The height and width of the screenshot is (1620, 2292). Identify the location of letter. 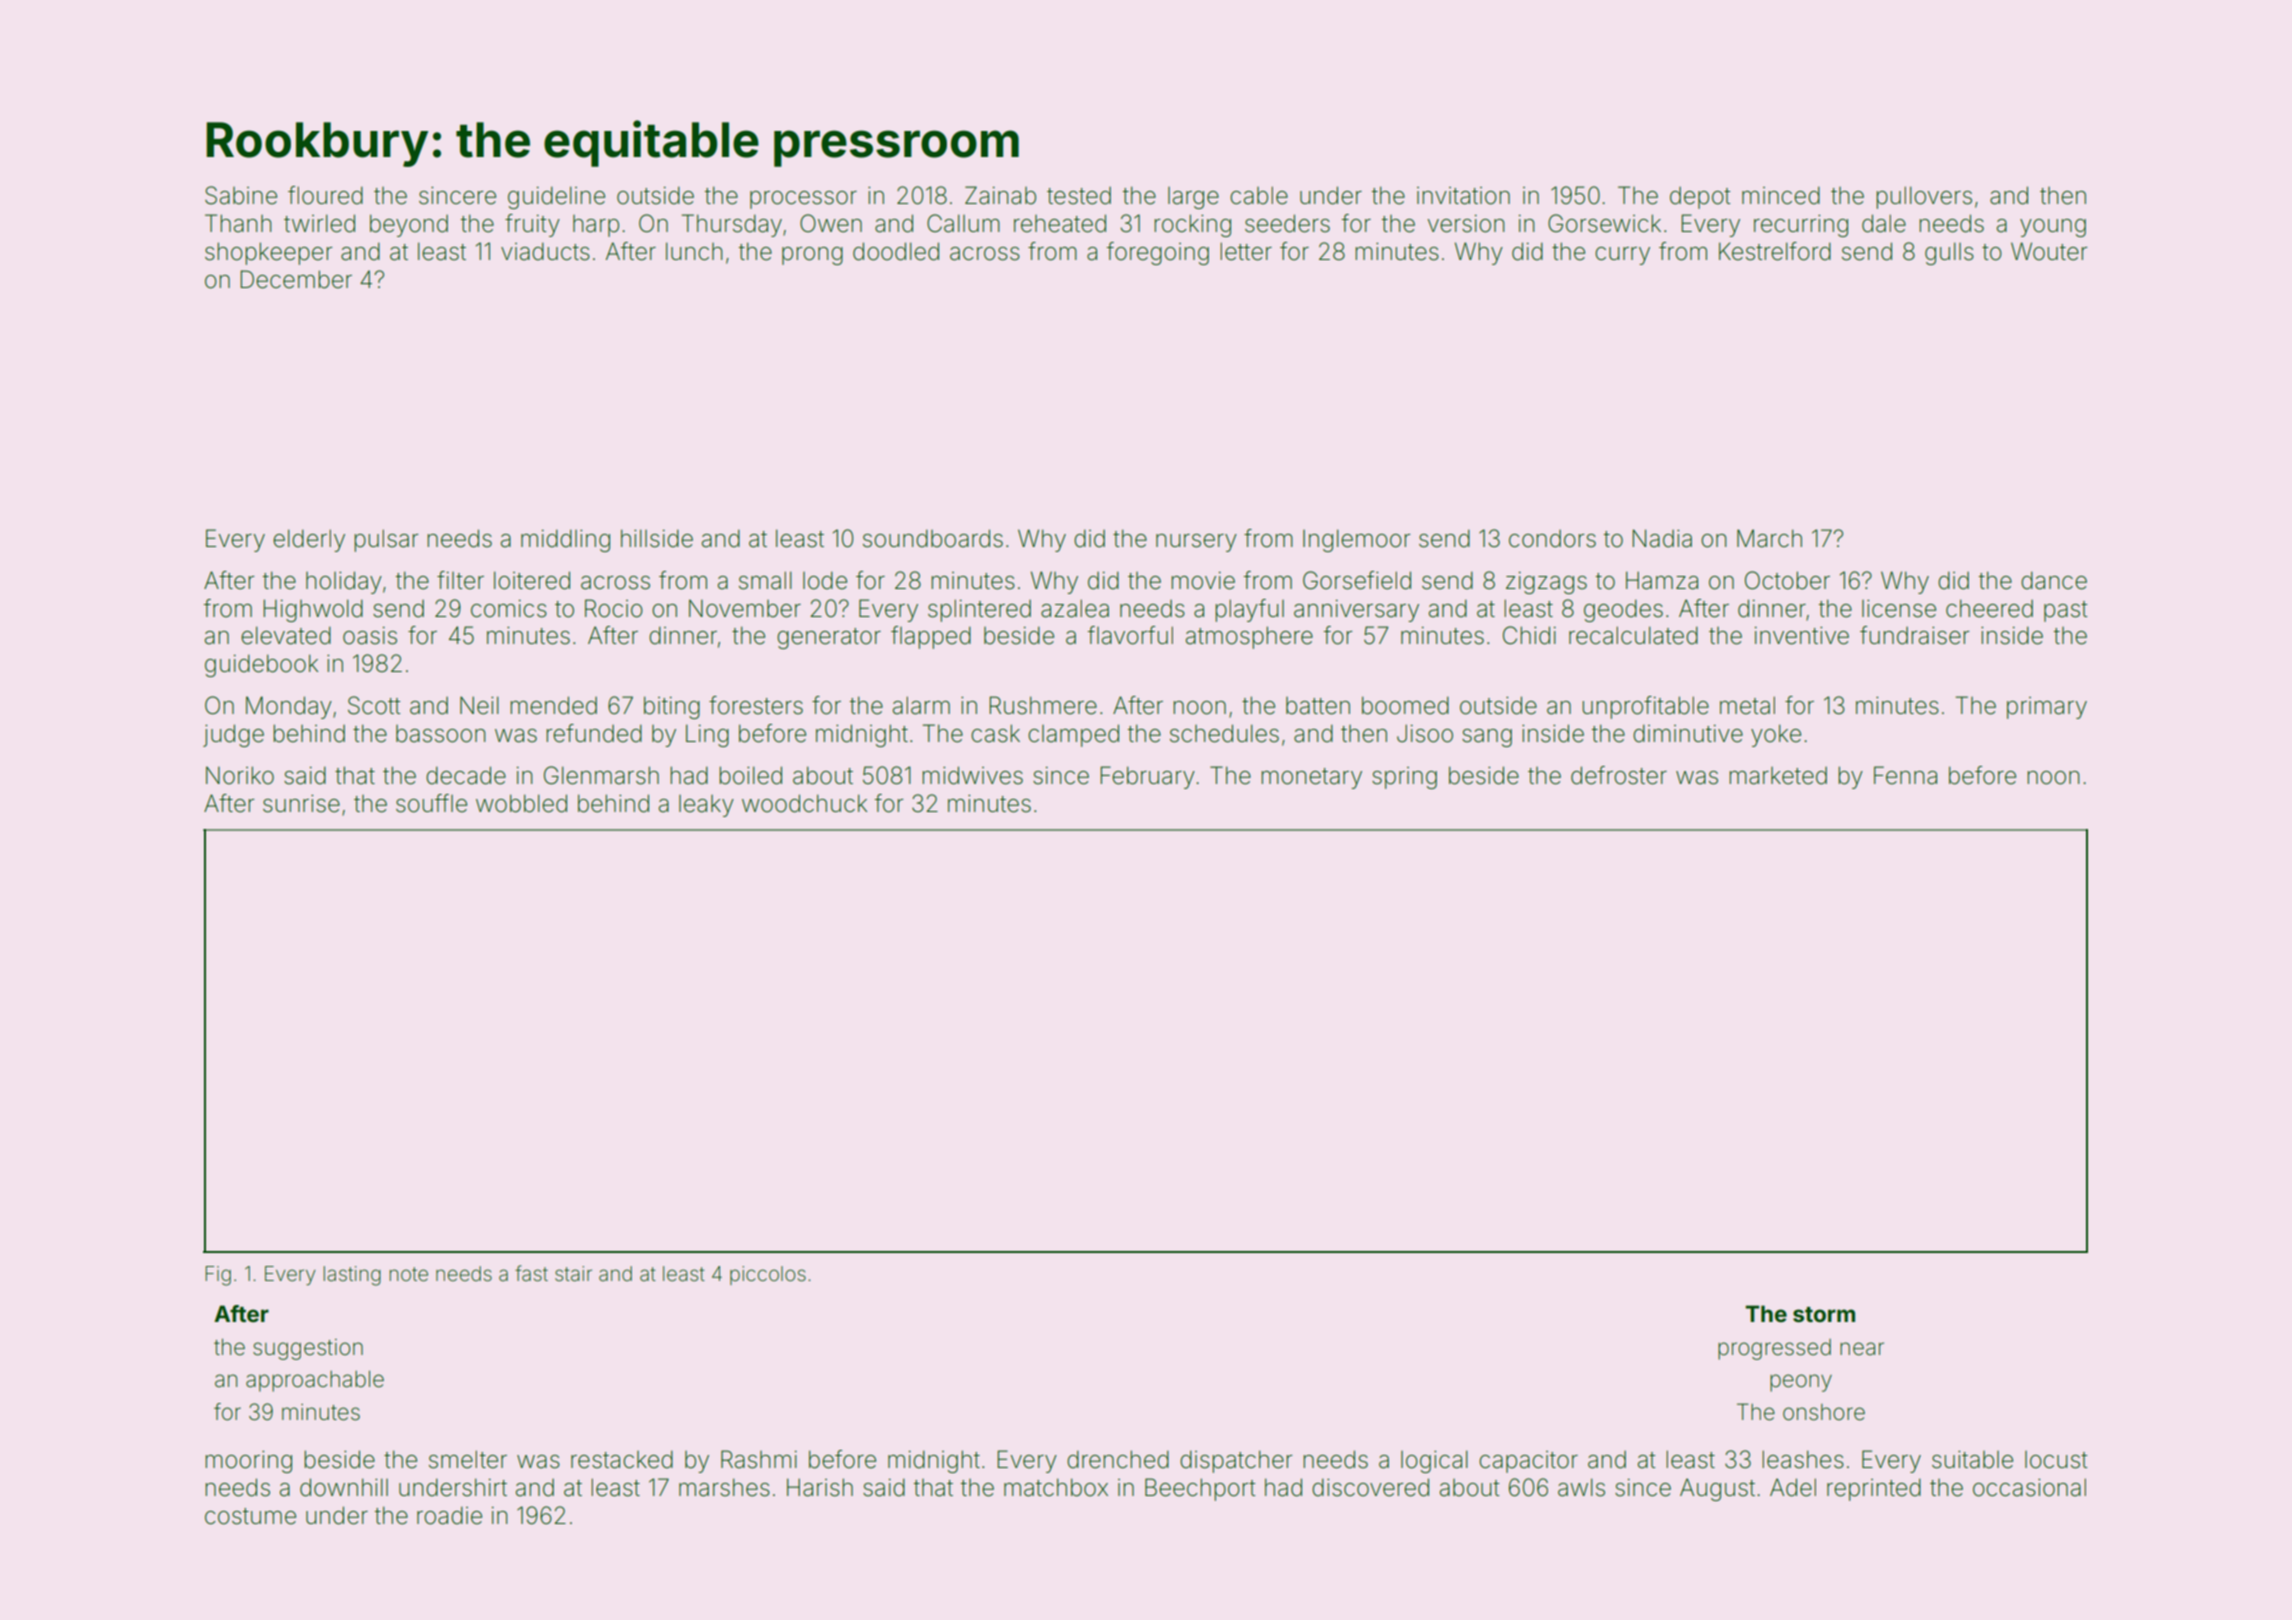
(1246, 251).
